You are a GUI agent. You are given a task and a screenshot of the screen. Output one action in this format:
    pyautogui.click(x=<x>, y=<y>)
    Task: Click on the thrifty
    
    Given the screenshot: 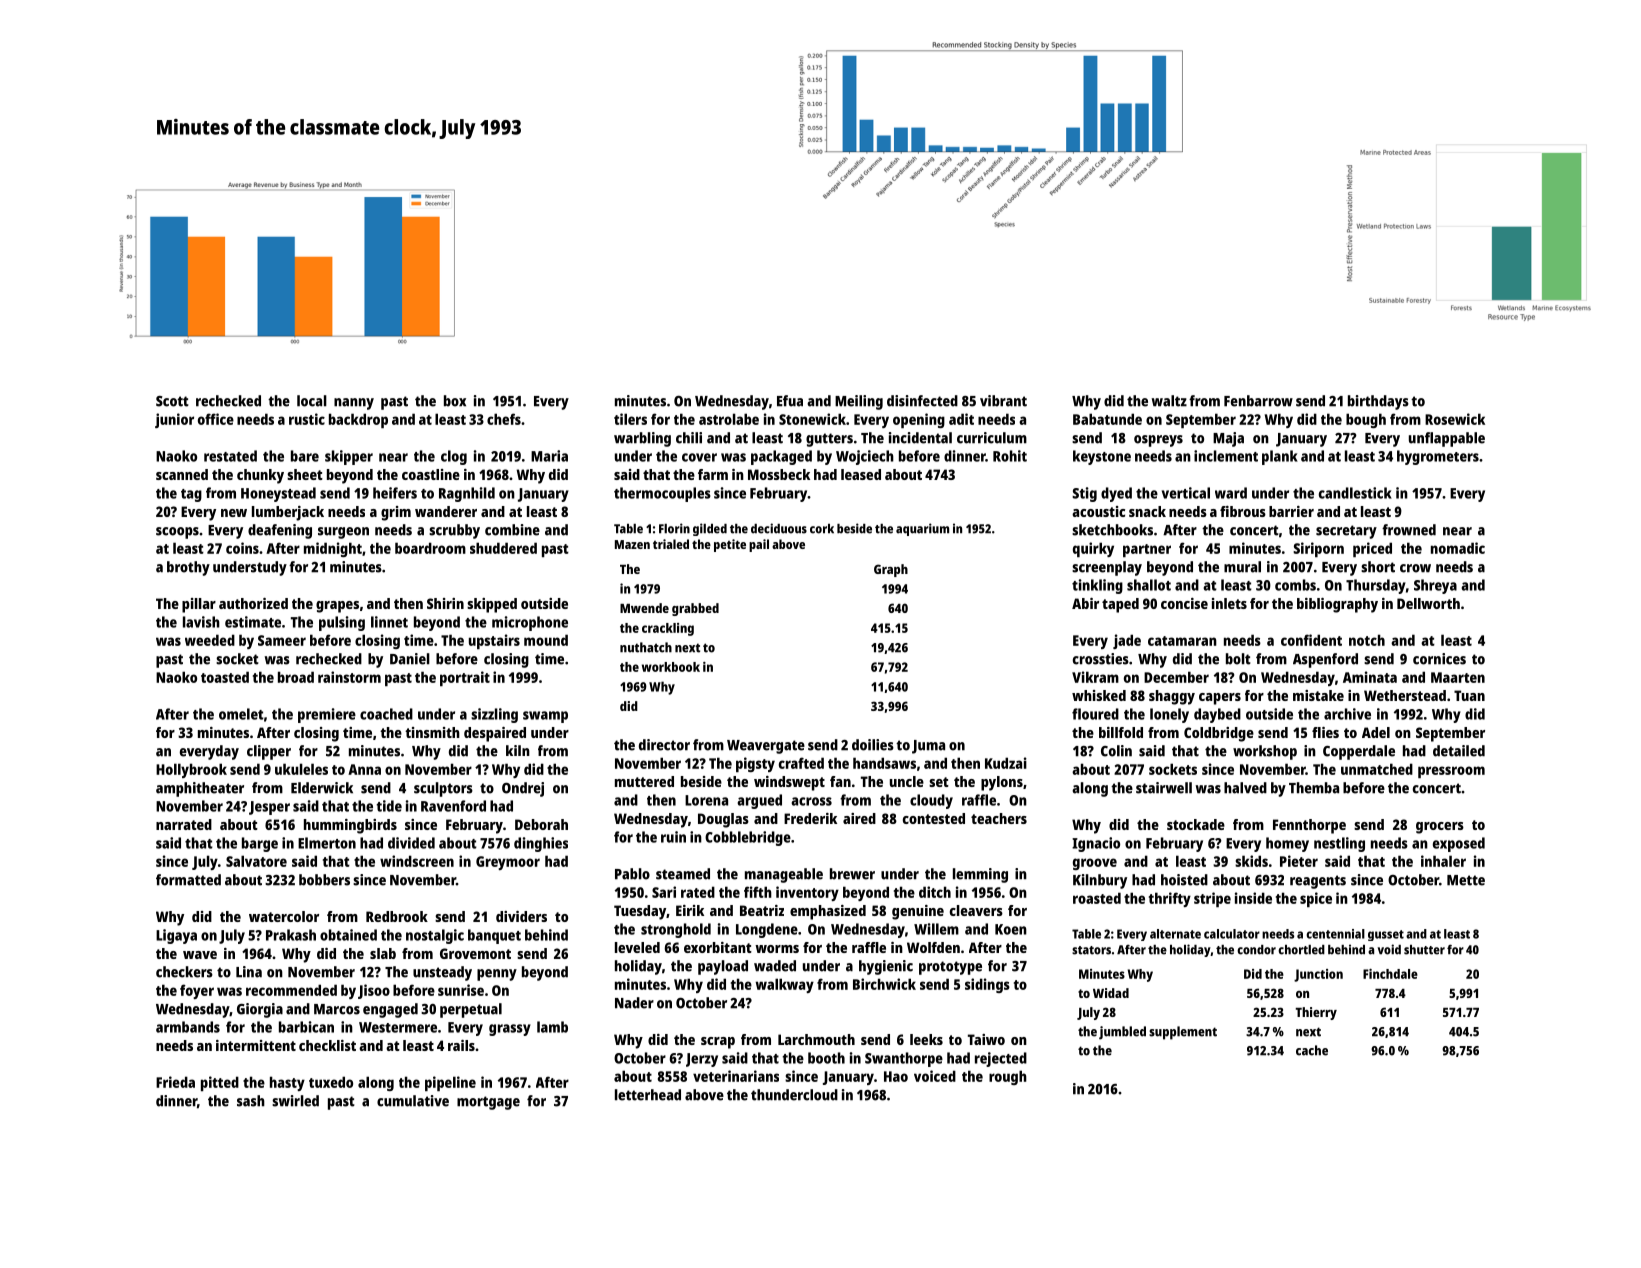 What is the action you would take?
    pyautogui.click(x=1170, y=899)
